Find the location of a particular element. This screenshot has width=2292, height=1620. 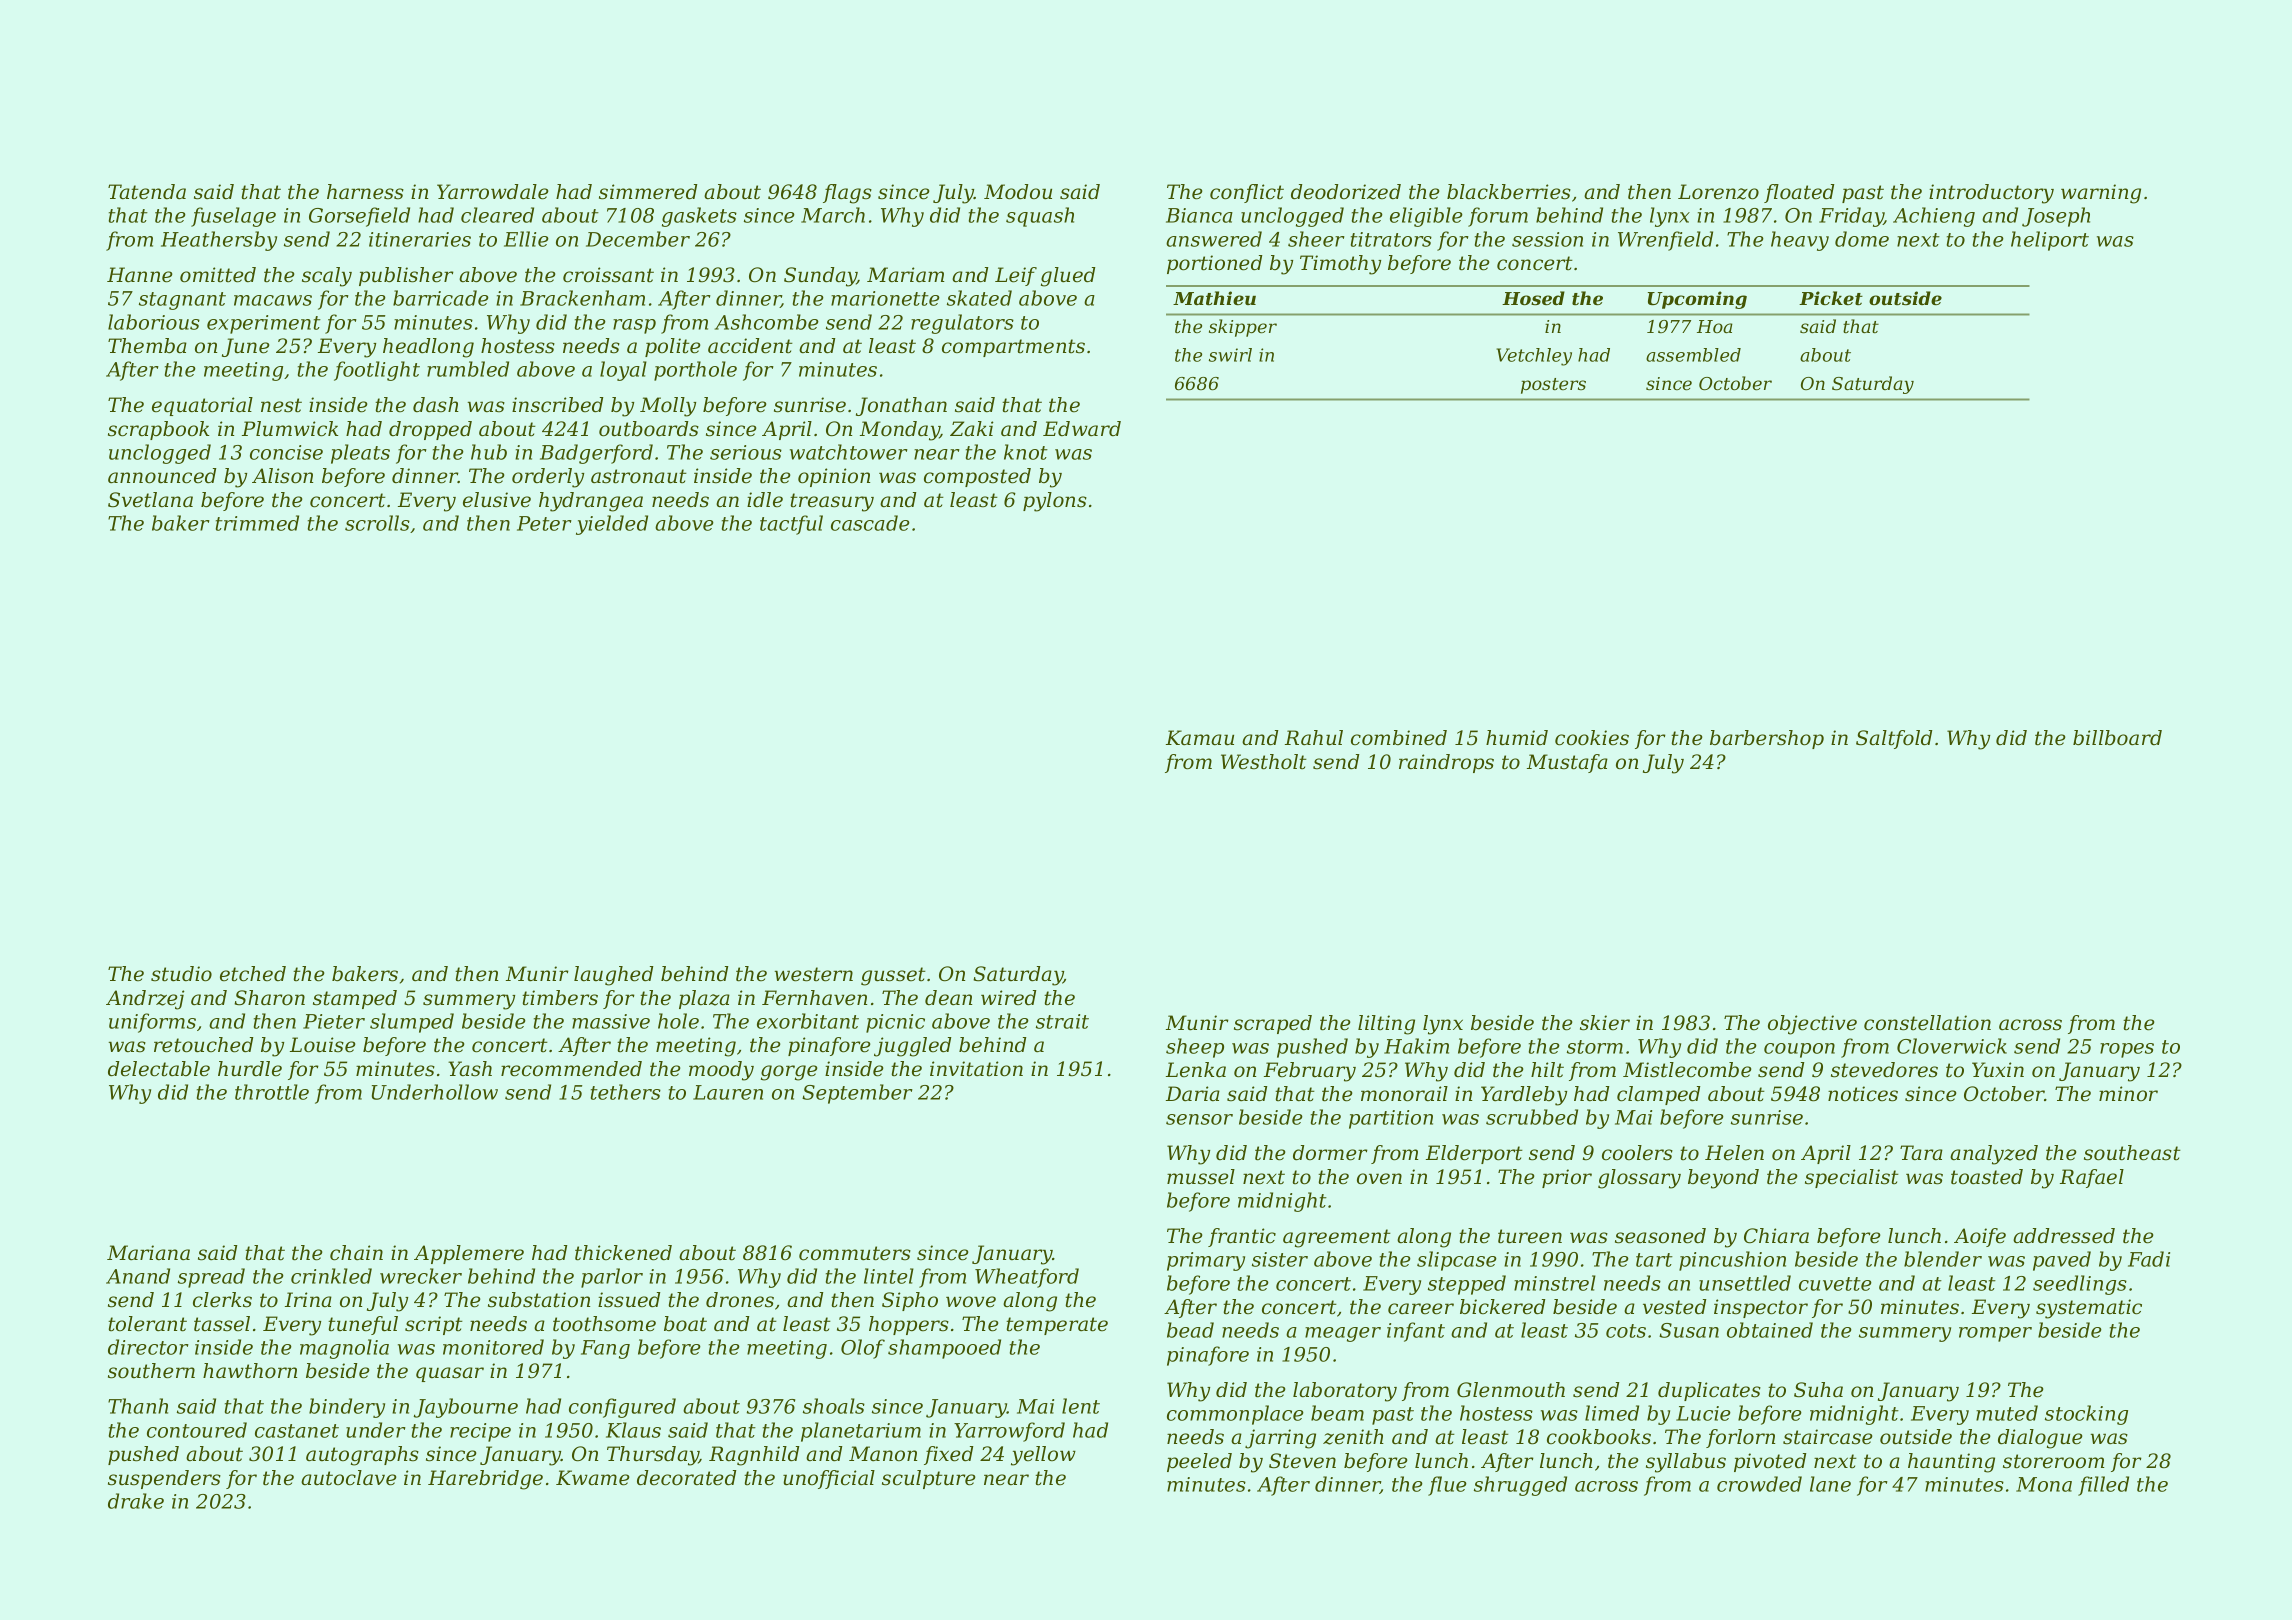

heavy is located at coordinates (1800, 241).
